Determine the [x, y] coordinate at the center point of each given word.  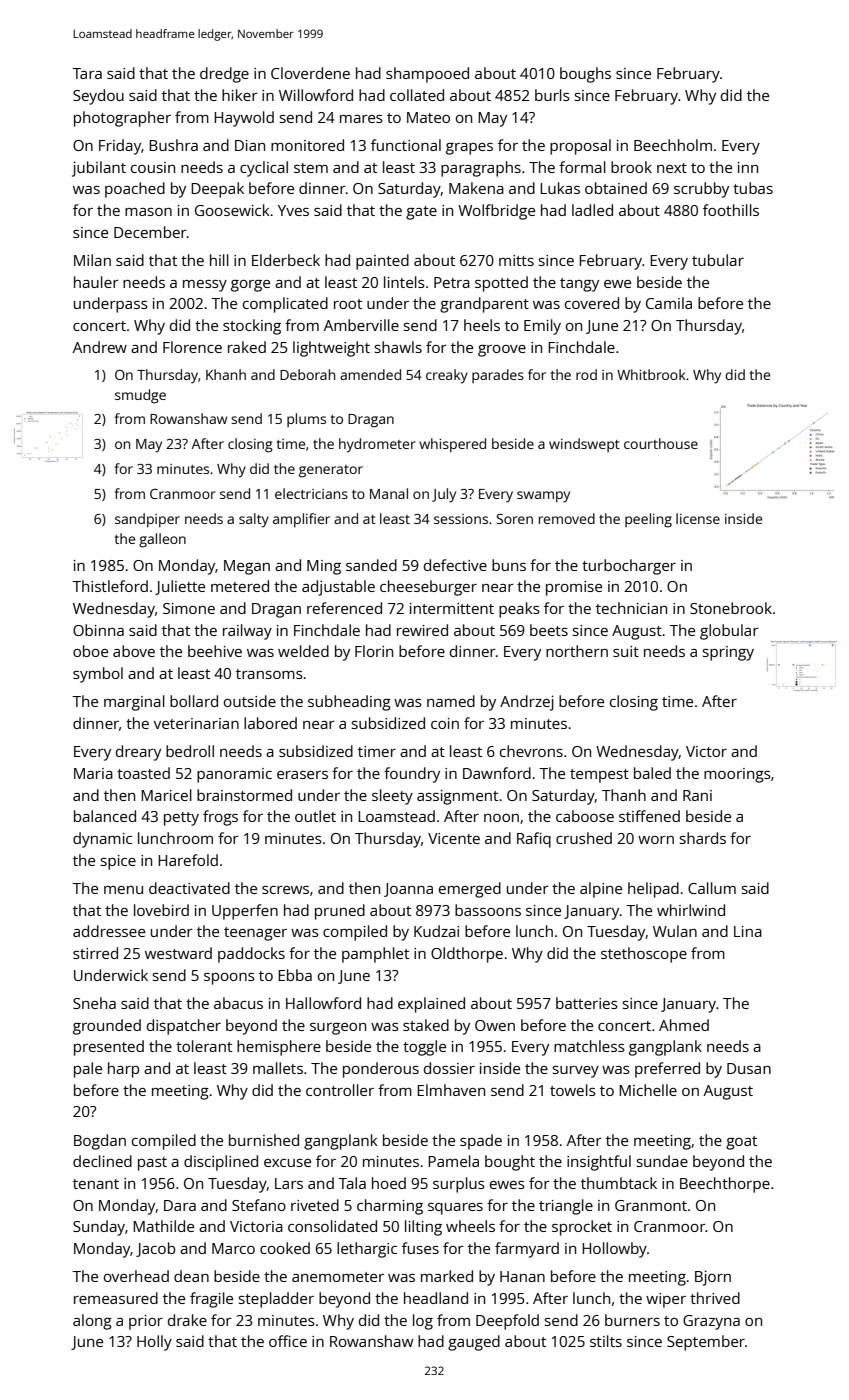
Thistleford [110, 586]
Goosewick [232, 210]
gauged [474, 1343]
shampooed [427, 75]
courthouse [661, 443]
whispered [452, 445]
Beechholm [673, 145]
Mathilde [163, 1226]
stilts [606, 1341]
